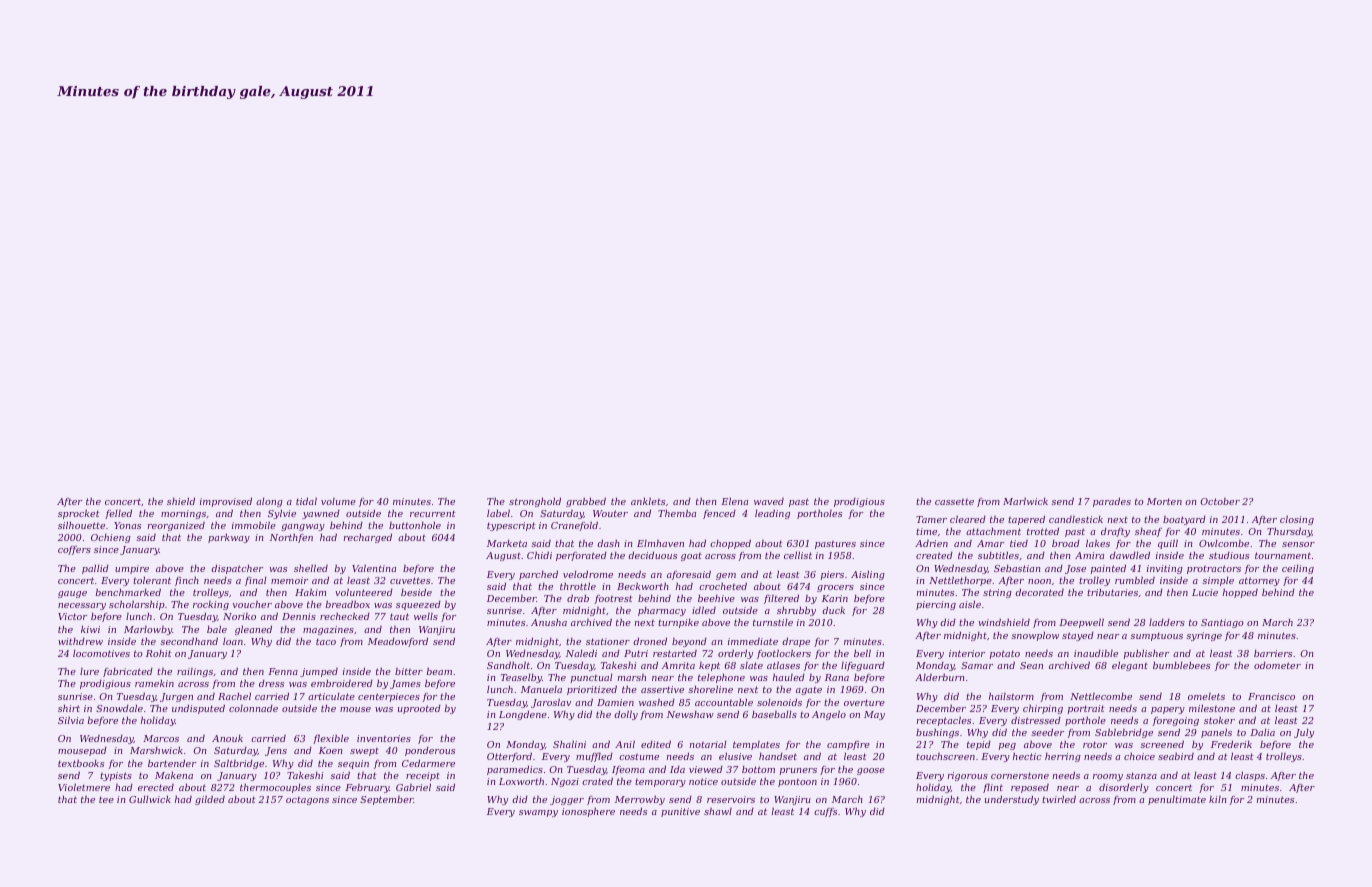 Image resolution: width=1372 pixels, height=887 pixels. Describe the element at coordinates (1043, 709) in the image. I see `chirping` at that location.
